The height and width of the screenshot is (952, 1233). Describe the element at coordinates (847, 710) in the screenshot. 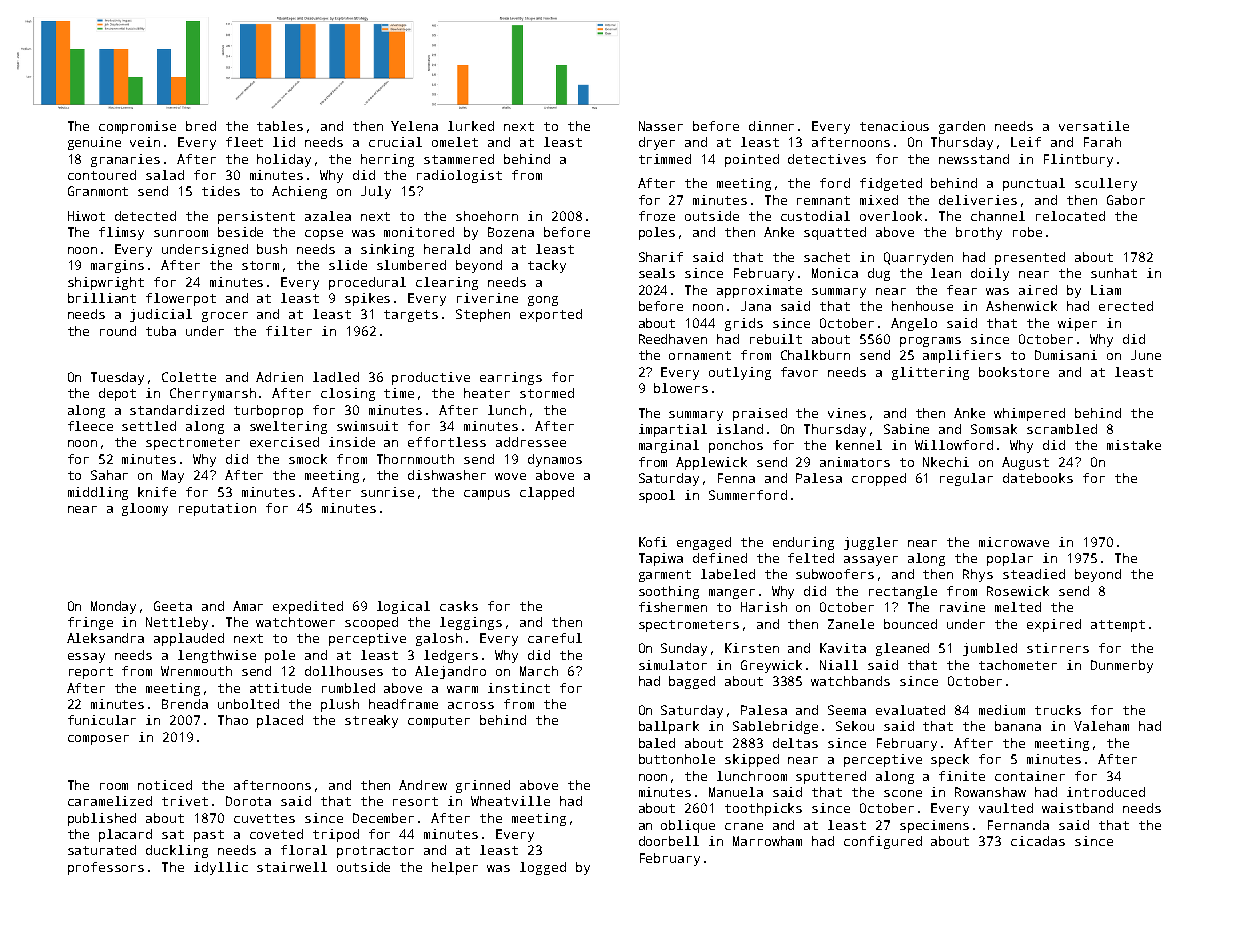

I see `Seema` at that location.
